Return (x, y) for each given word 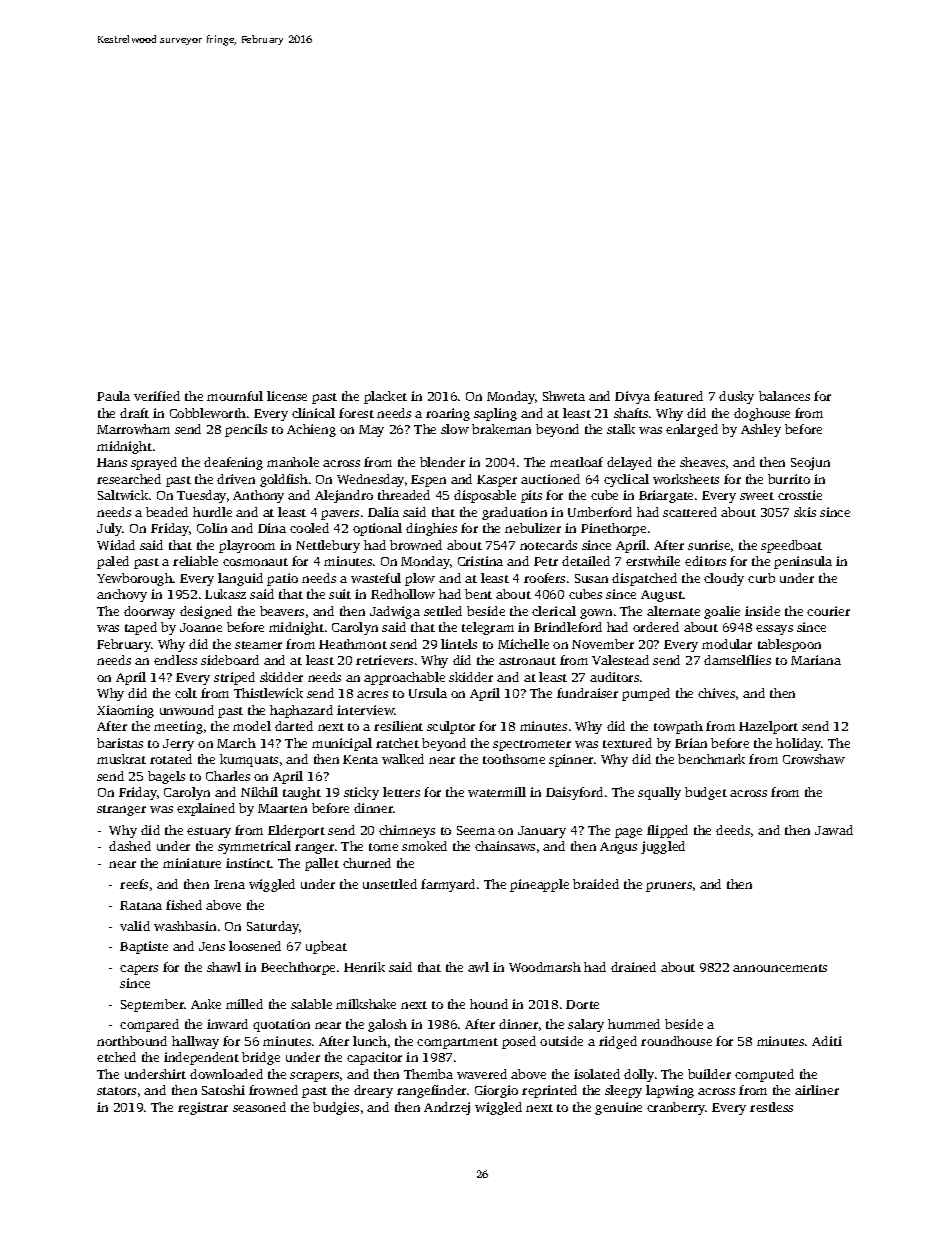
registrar (203, 1108)
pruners (669, 887)
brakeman (501, 429)
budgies (336, 1108)
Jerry (178, 745)
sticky (361, 793)
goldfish (284, 480)
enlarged (692, 430)
